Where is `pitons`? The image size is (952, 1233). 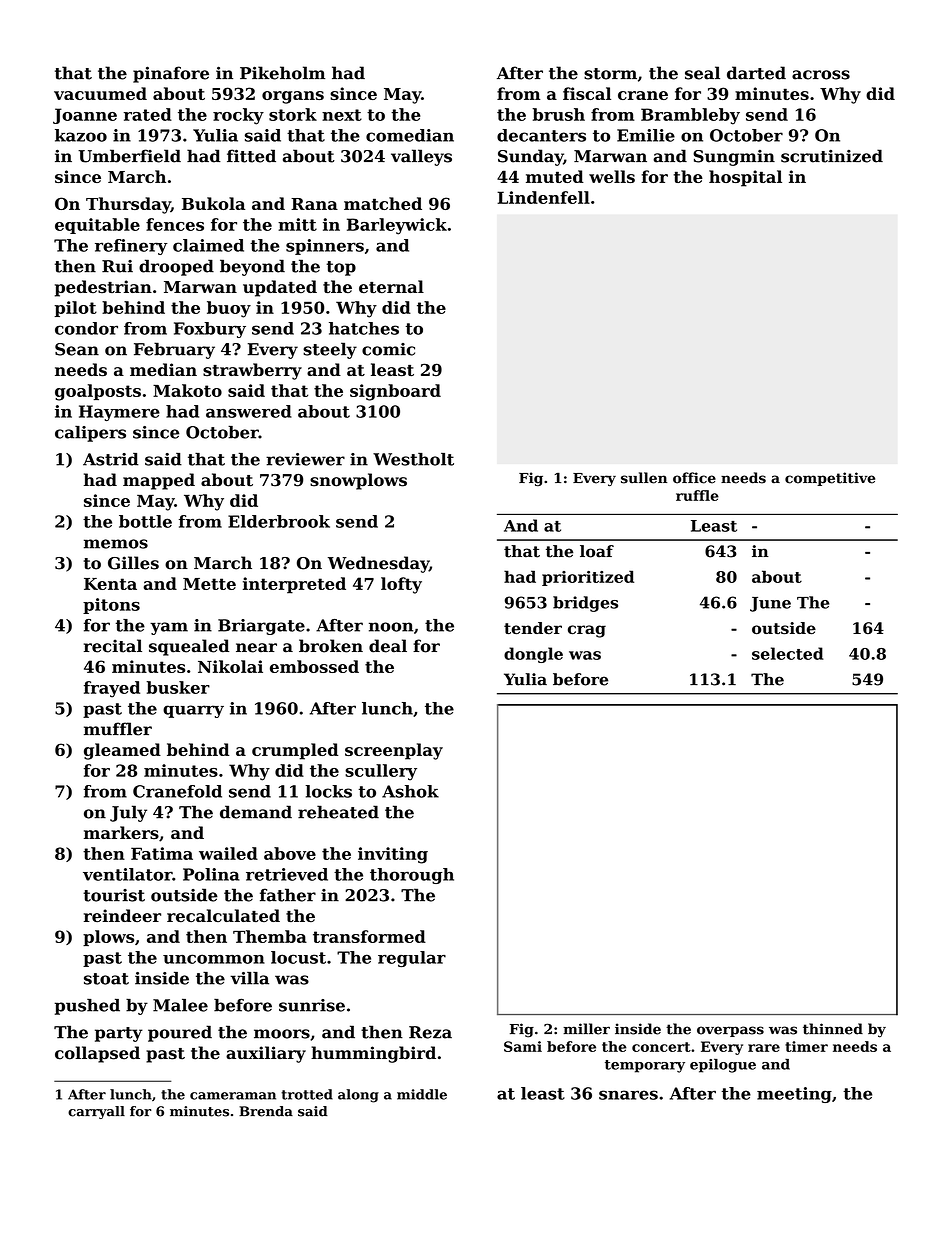 pitons is located at coordinates (111, 606).
